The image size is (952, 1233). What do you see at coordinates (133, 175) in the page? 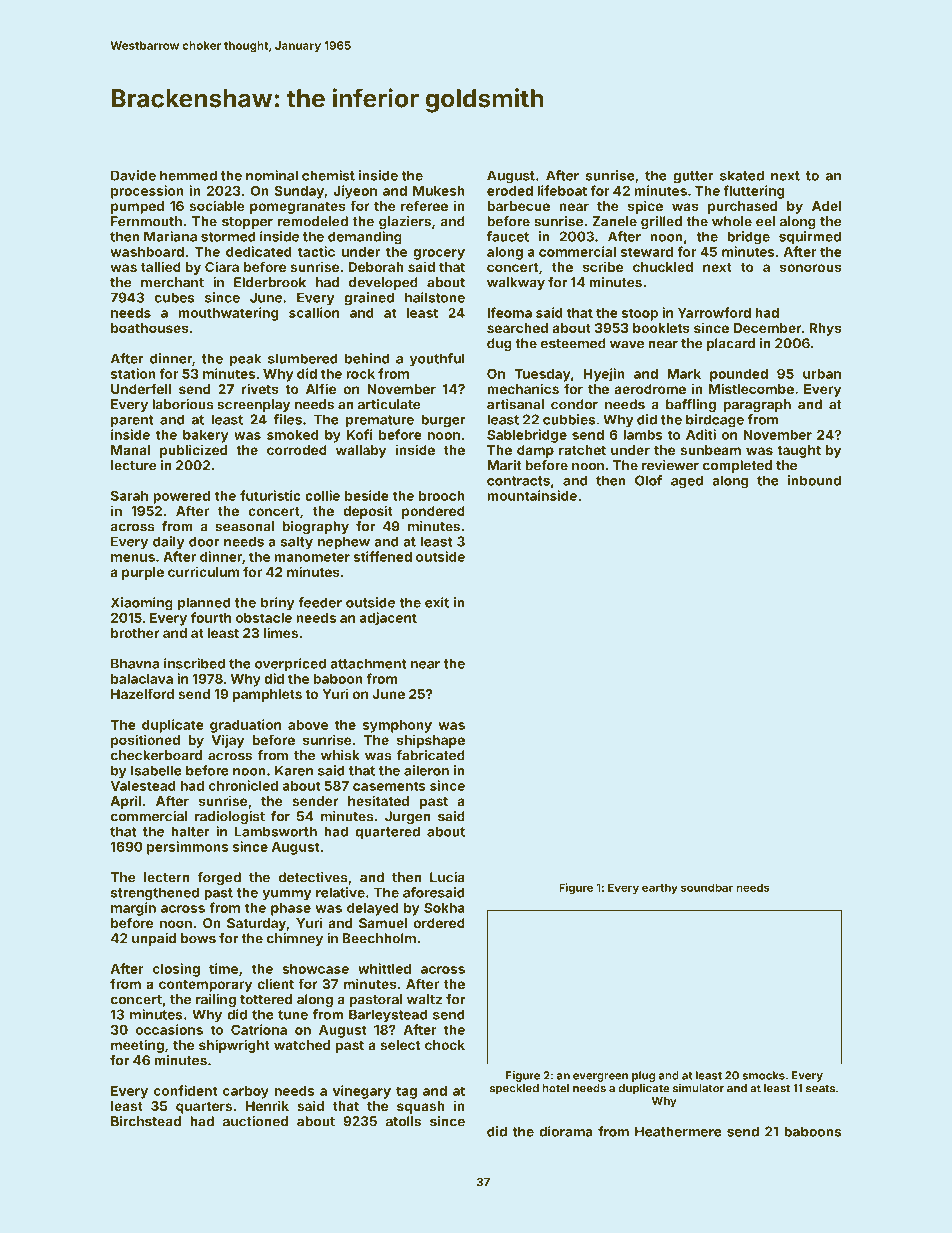
I see `Davide` at bounding box center [133, 175].
